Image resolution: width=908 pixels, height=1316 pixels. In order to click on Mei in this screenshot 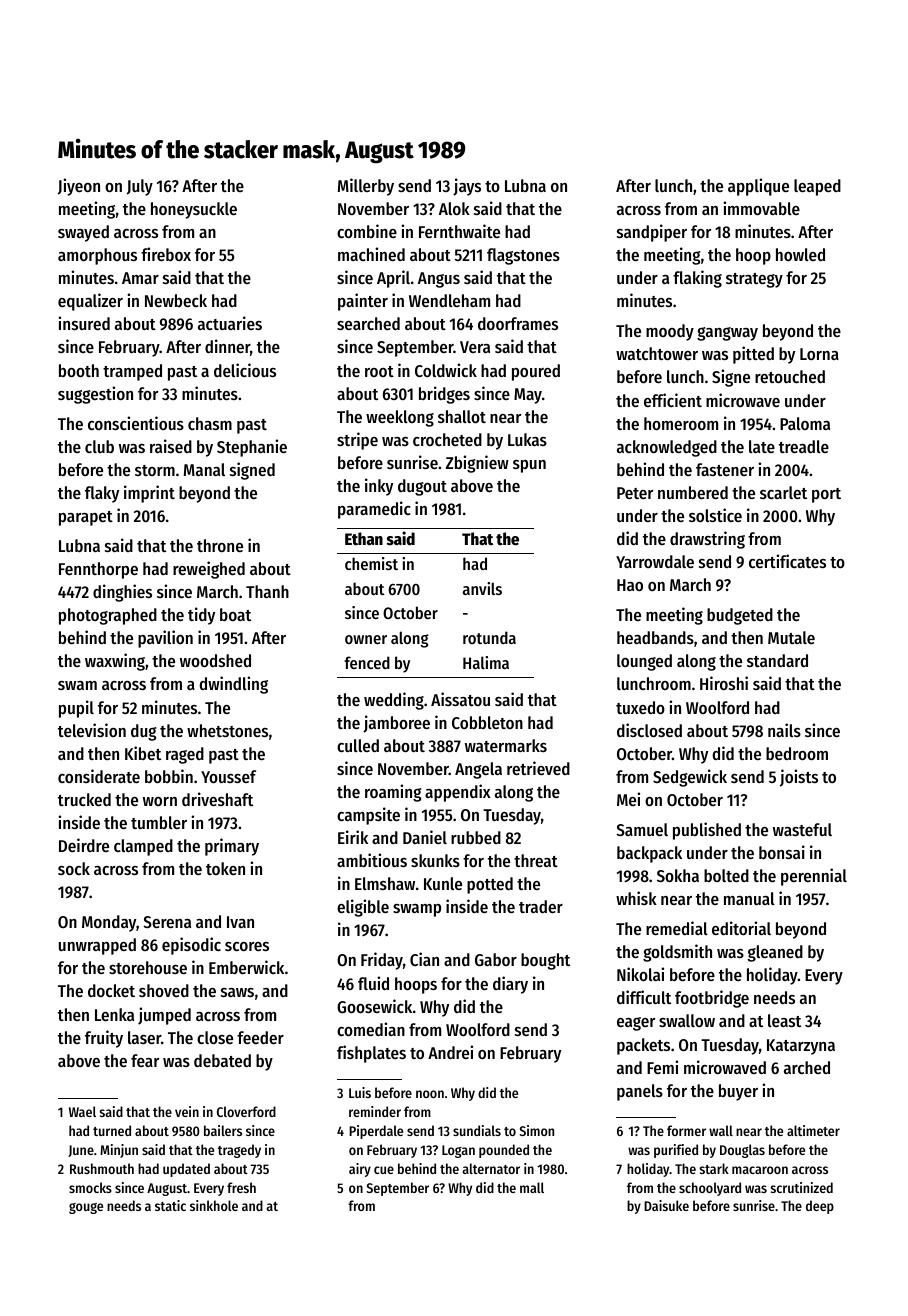, I will do `click(628, 799)`.
